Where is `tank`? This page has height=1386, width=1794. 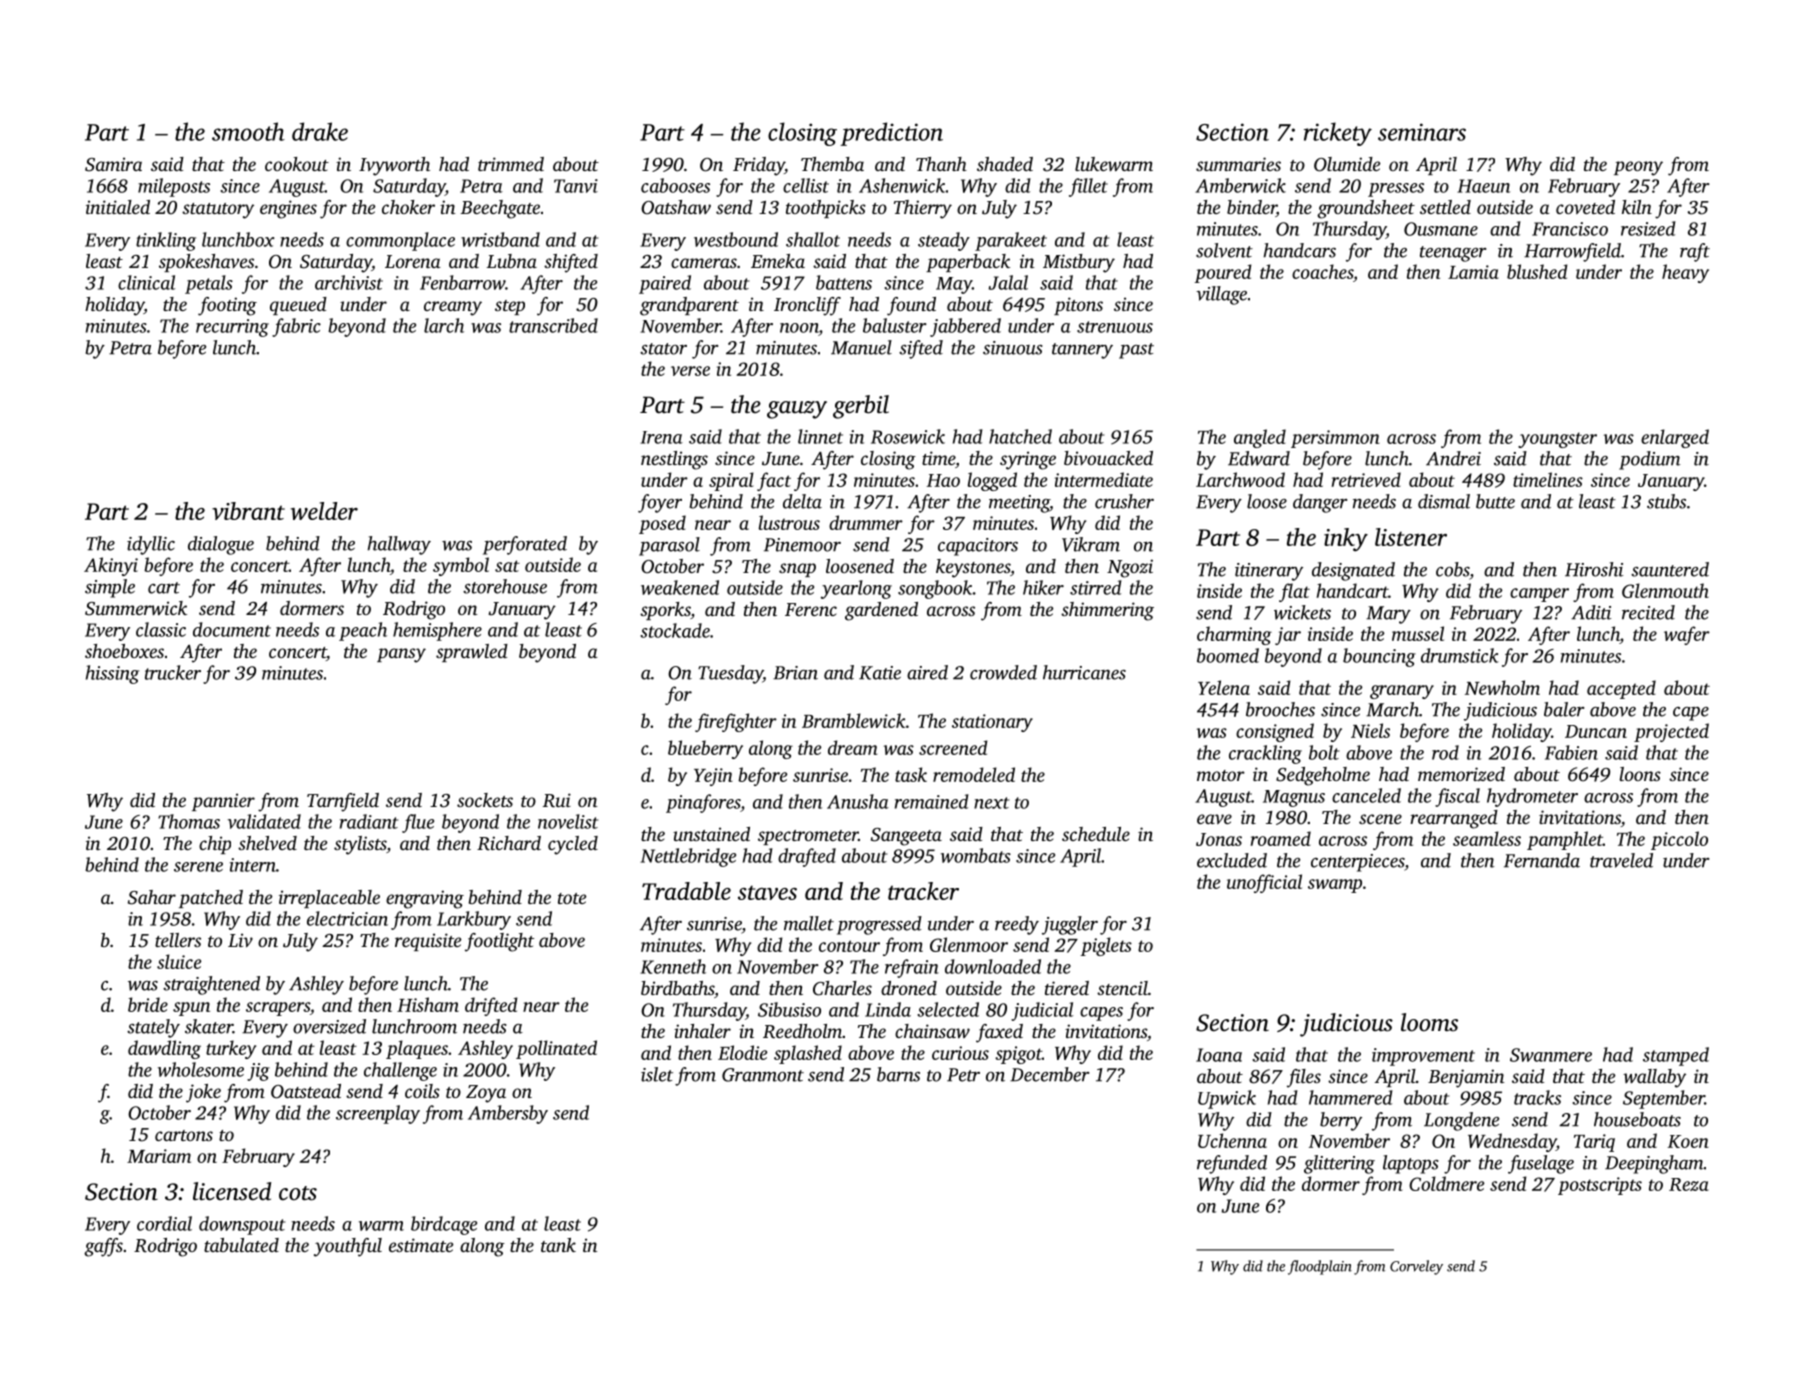
tank is located at coordinates (558, 1245).
